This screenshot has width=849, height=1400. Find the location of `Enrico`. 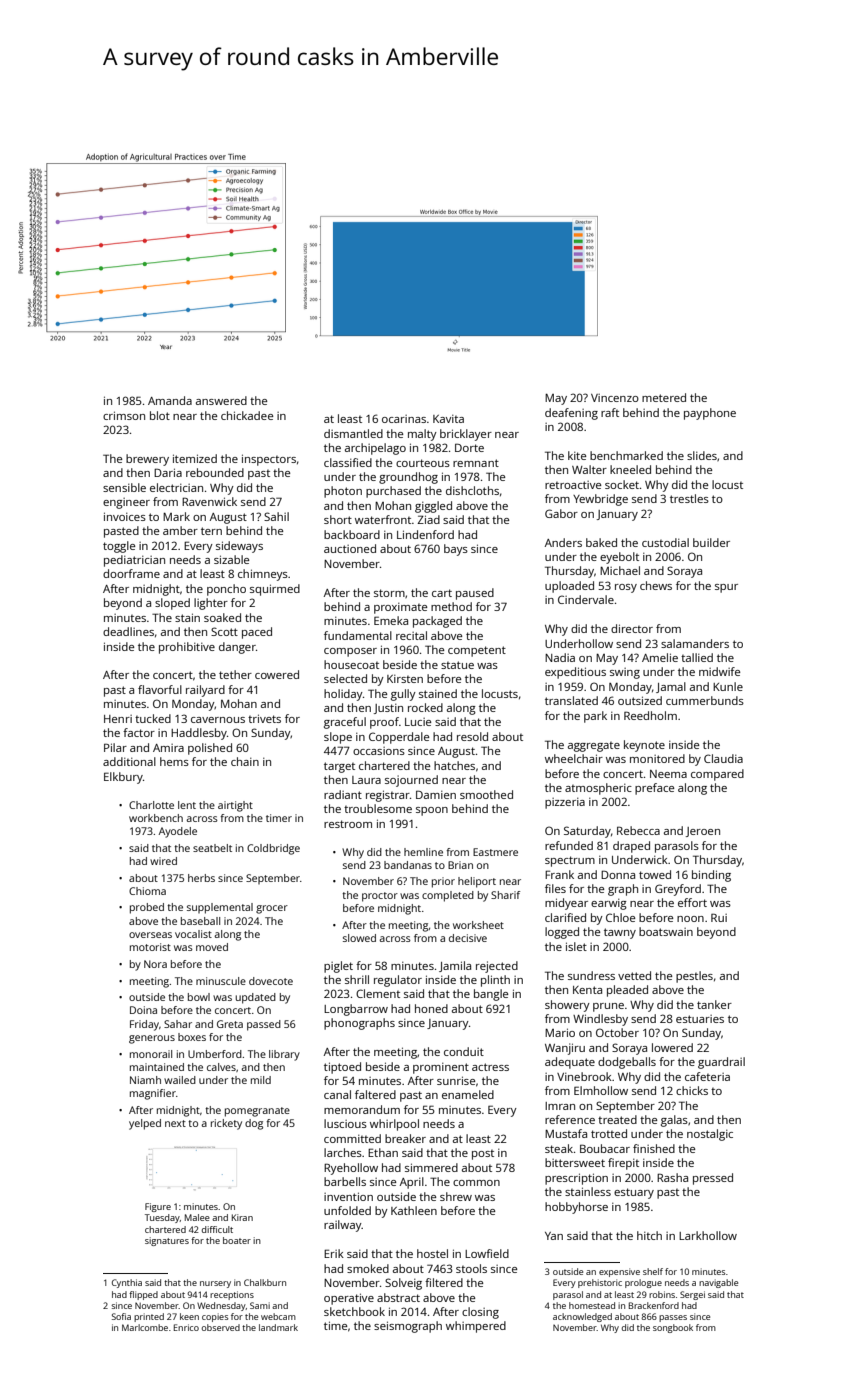

Enrico is located at coordinates (186, 1327).
